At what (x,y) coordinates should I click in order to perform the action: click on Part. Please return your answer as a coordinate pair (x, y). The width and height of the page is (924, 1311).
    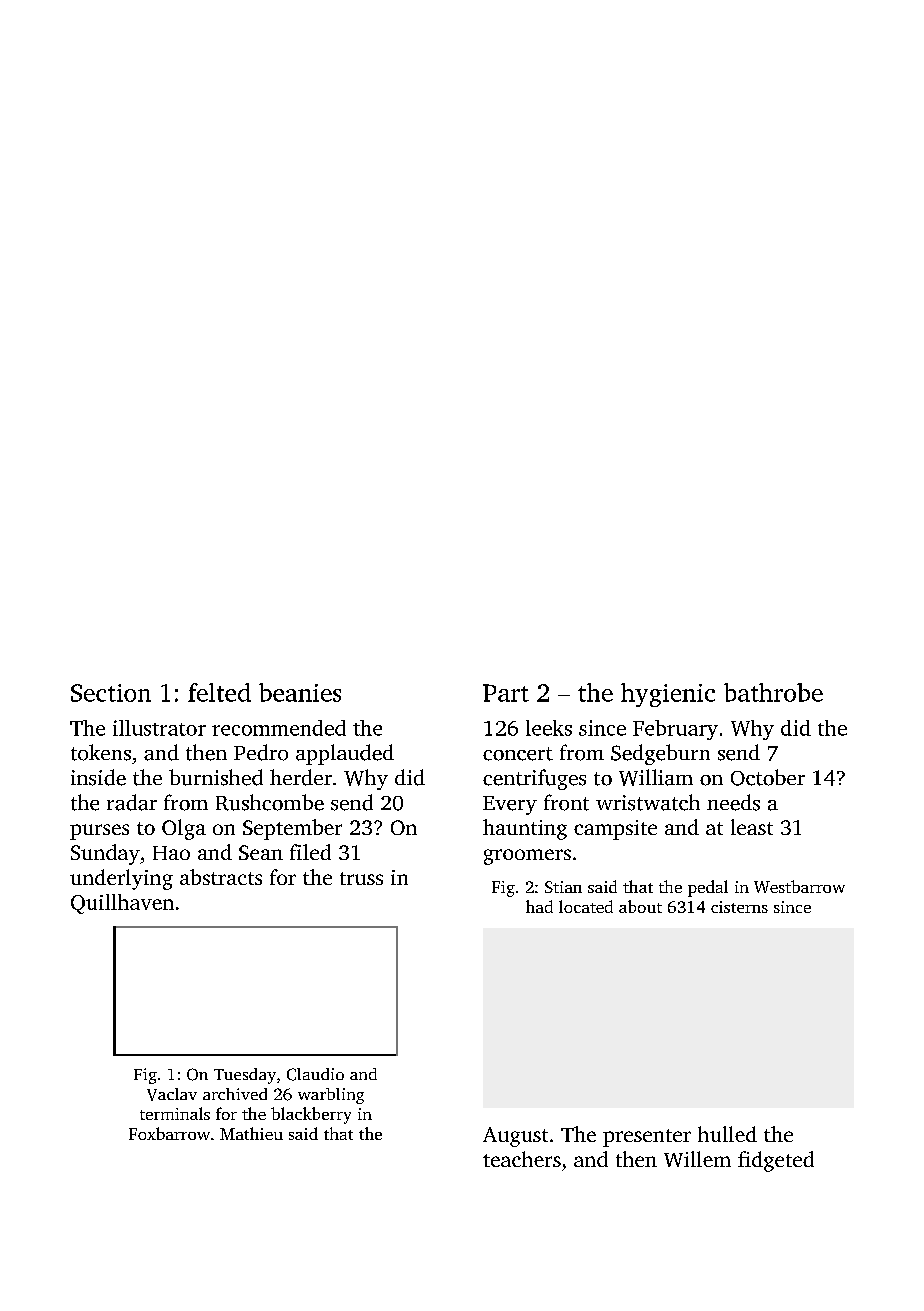
    Looking at the image, I should click on (506, 693).
